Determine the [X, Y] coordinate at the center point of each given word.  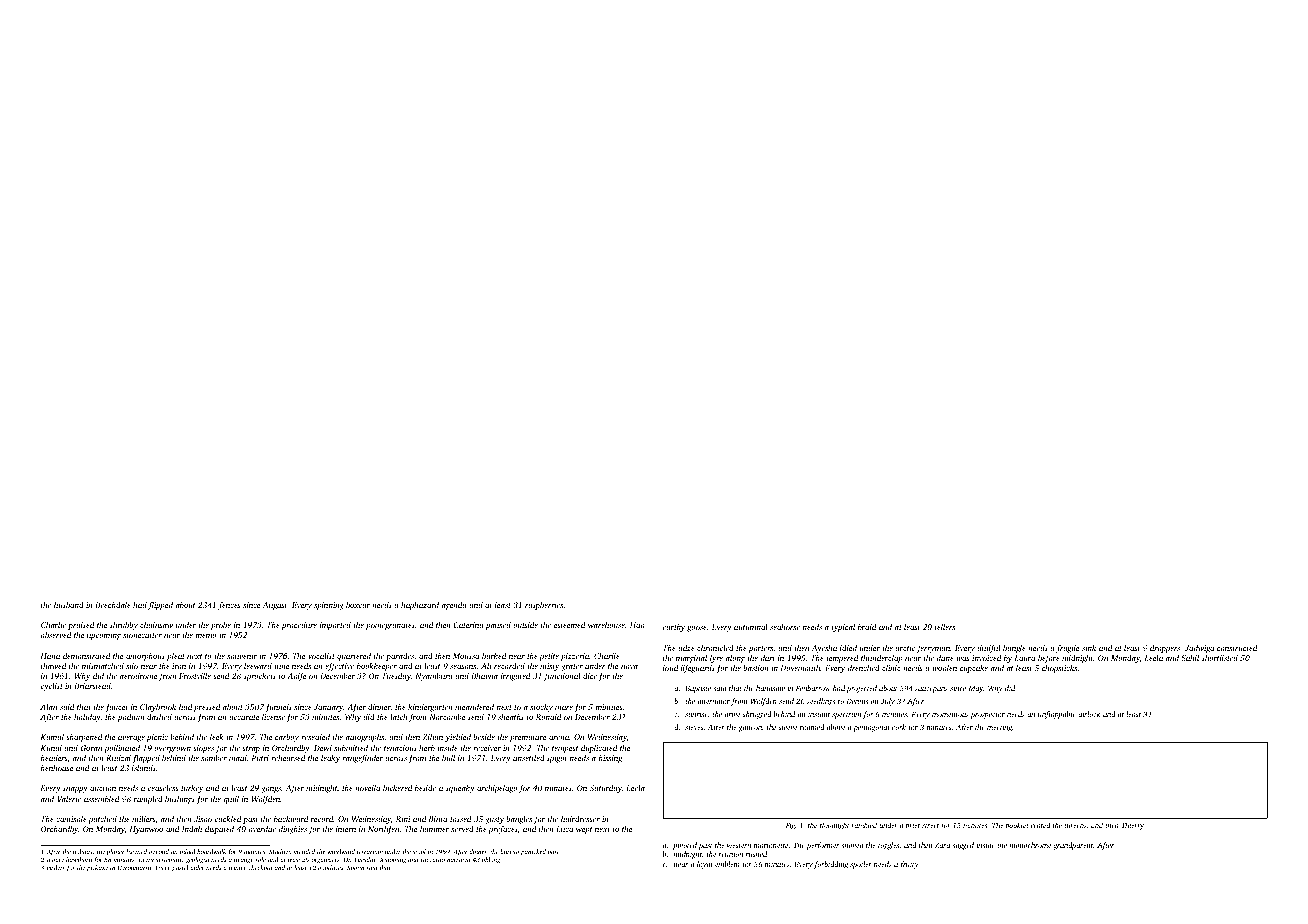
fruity [909, 865]
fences [229, 606]
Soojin [355, 868]
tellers [945, 627]
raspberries [544, 606]
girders [55, 868]
